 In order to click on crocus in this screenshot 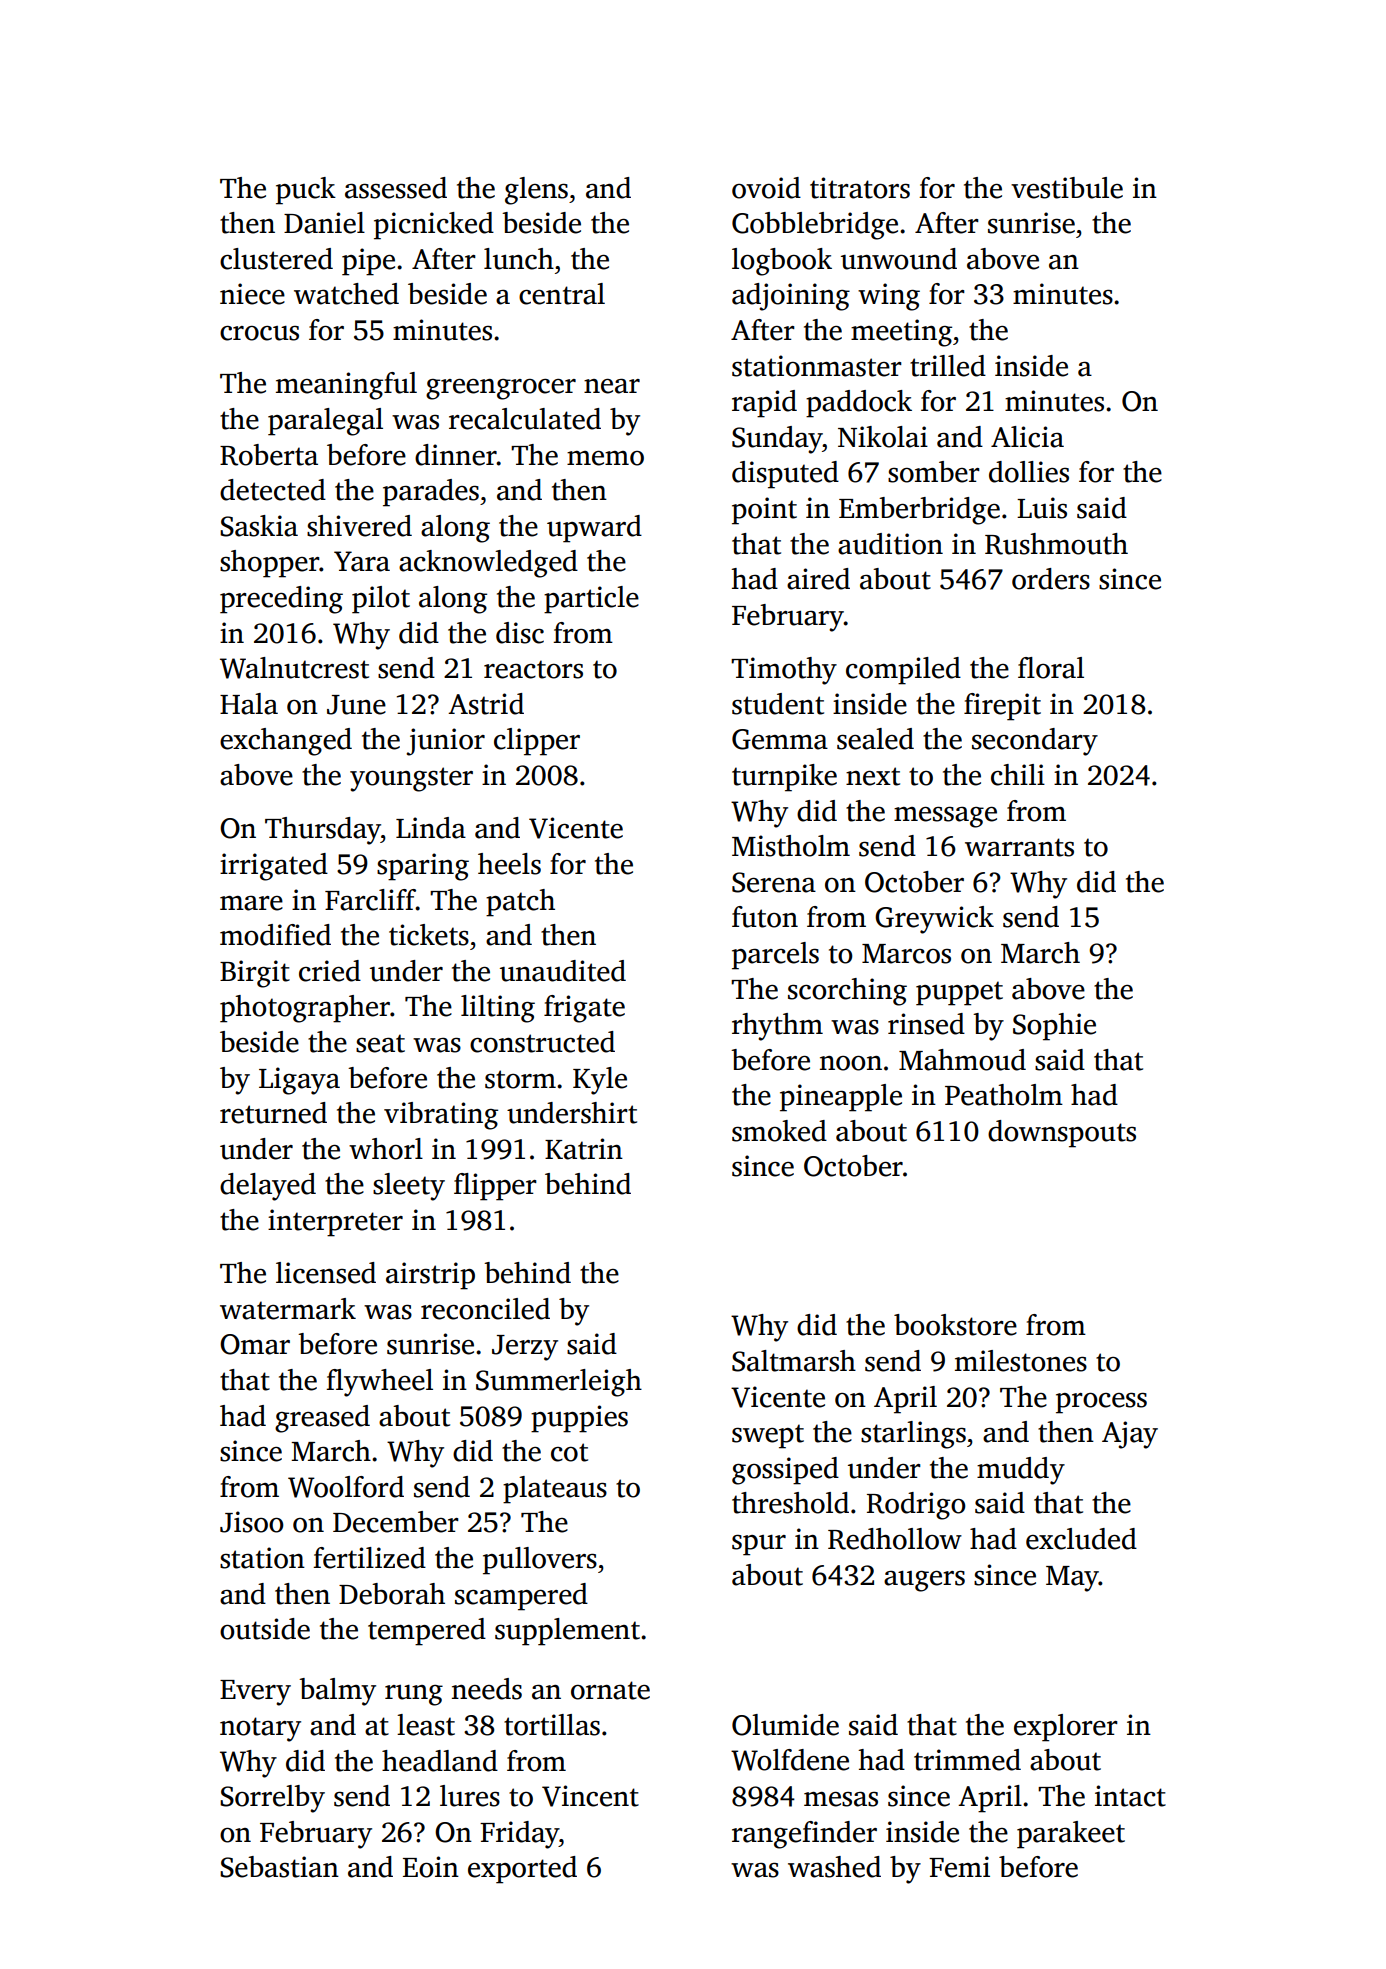, I will do `click(259, 333)`.
